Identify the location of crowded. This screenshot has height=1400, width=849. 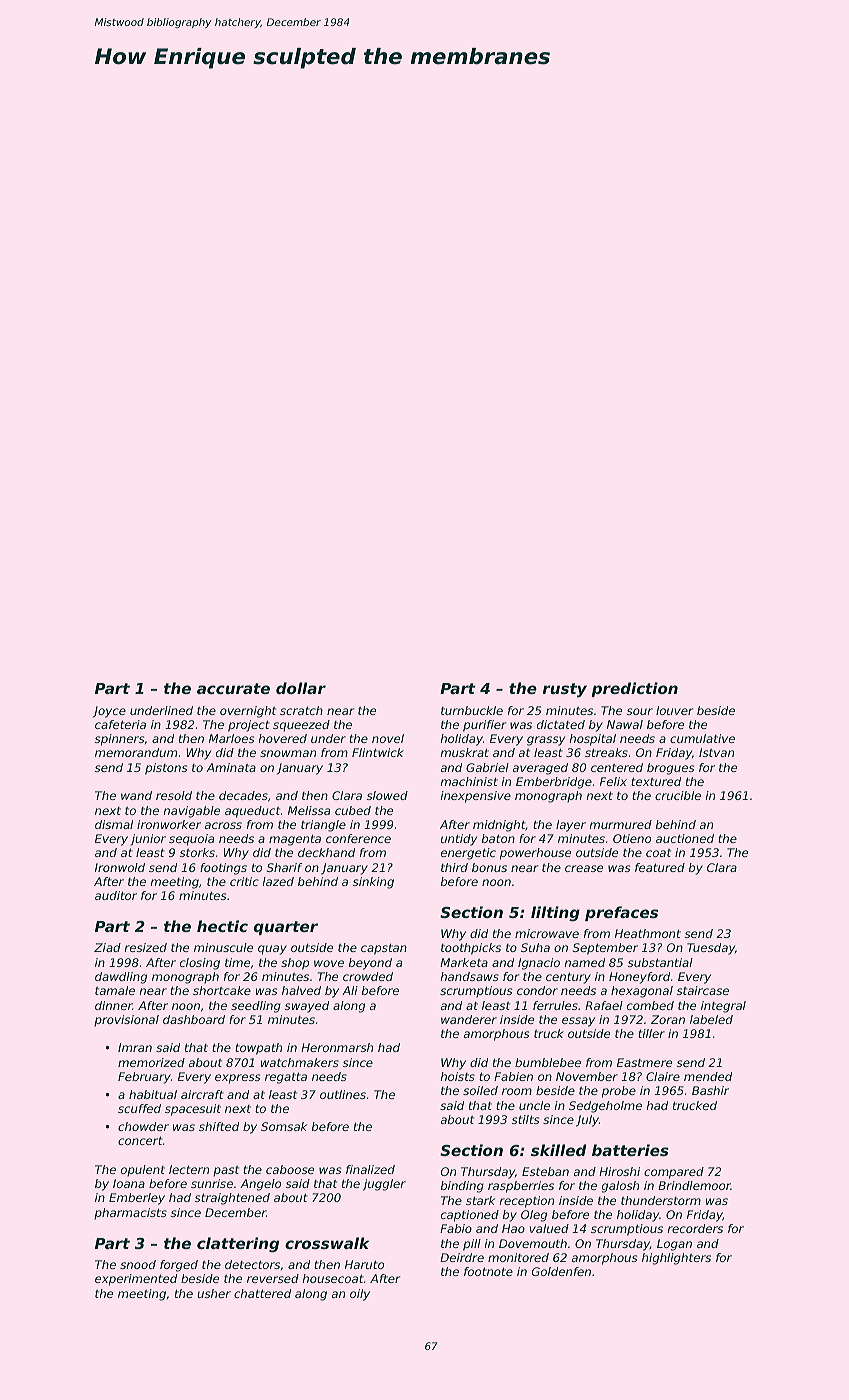
(368, 976).
